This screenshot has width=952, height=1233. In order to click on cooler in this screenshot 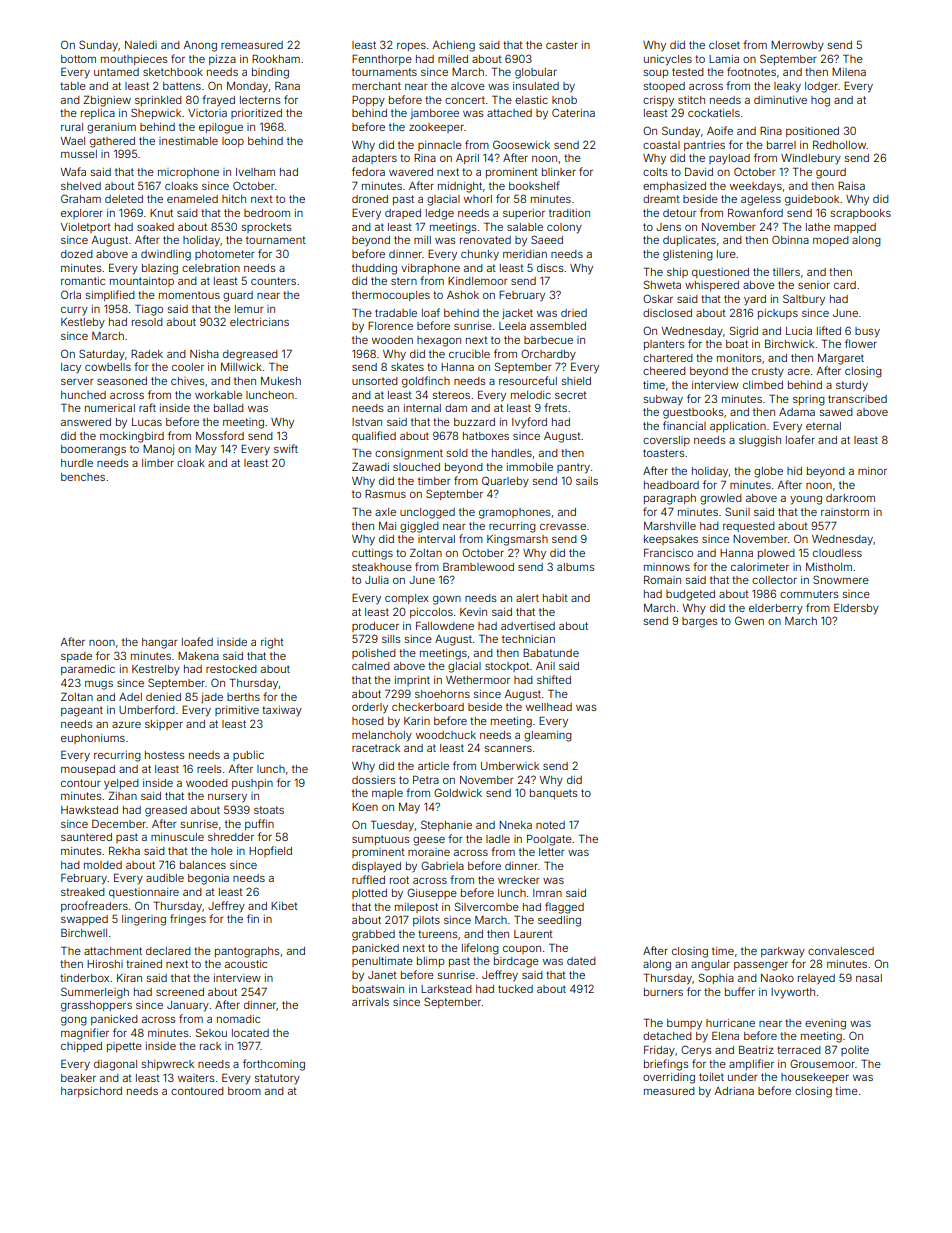, I will do `click(188, 367)`.
